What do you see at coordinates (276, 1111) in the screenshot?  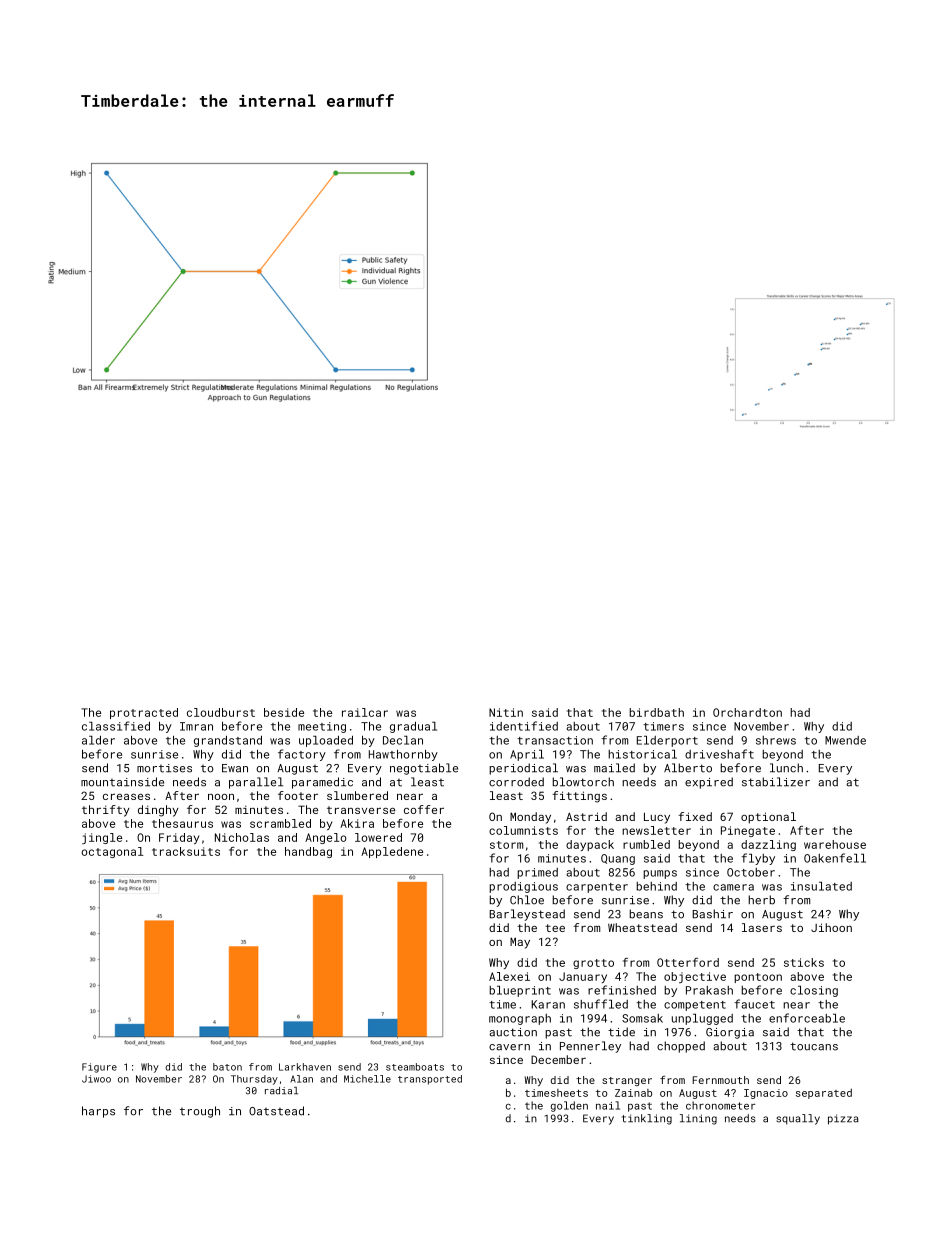 I see `Oatstead` at bounding box center [276, 1111].
